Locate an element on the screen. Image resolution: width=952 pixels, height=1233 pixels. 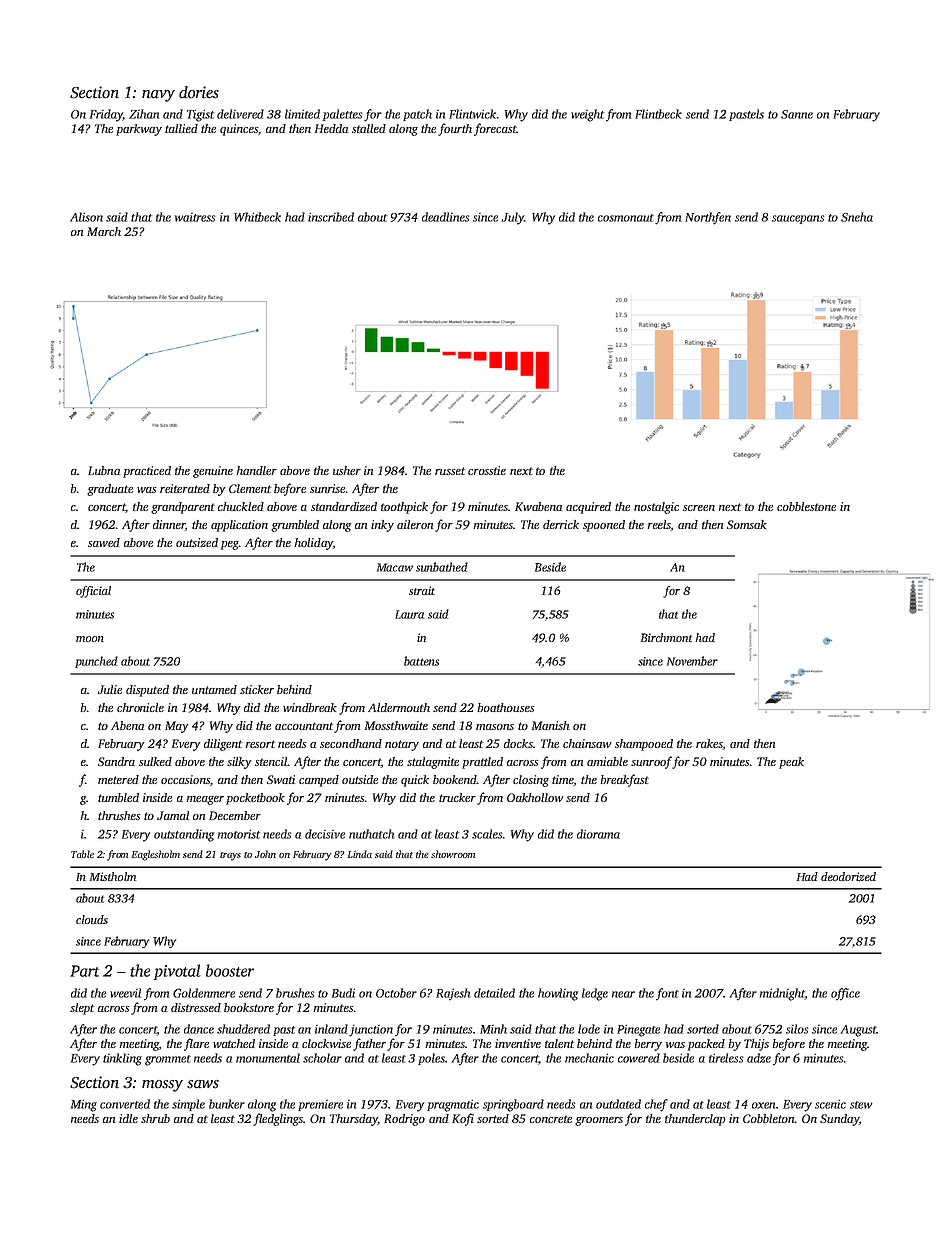
patch is located at coordinates (417, 115).
